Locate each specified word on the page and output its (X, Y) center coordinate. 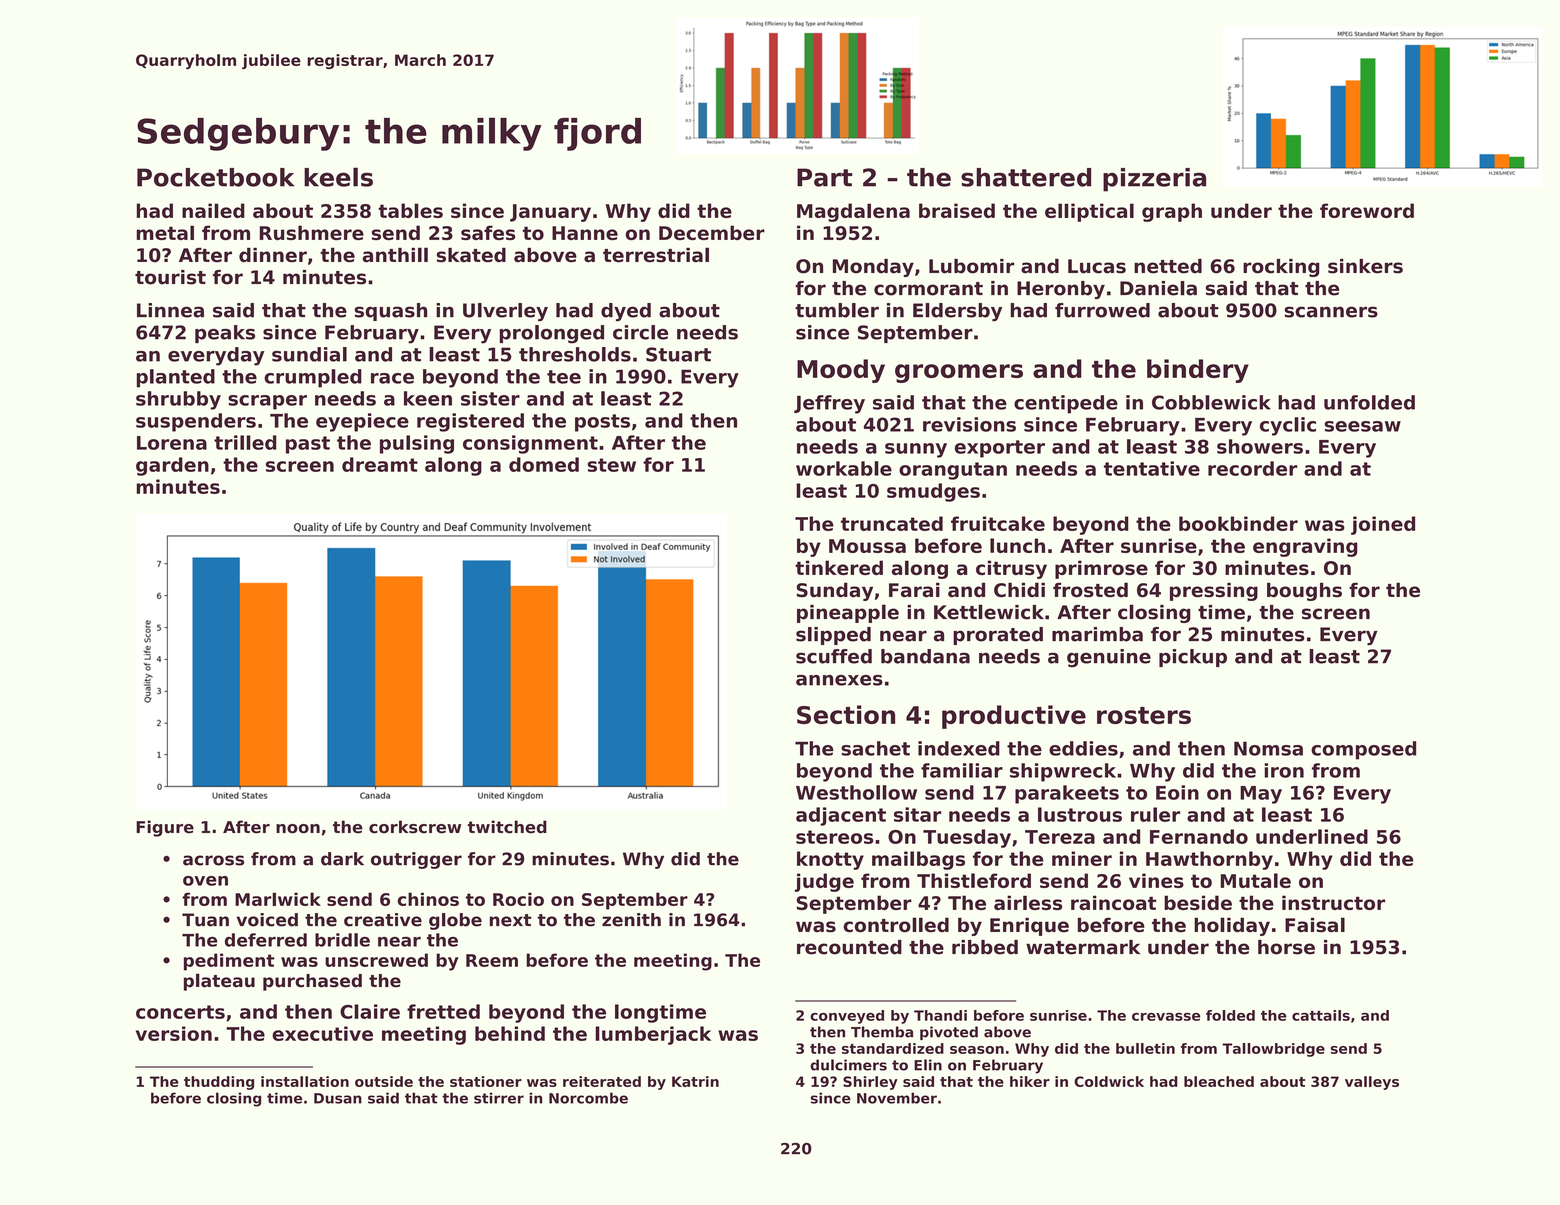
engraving (1305, 547)
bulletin (1145, 1048)
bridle (342, 940)
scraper (267, 402)
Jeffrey (829, 404)
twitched (507, 827)
